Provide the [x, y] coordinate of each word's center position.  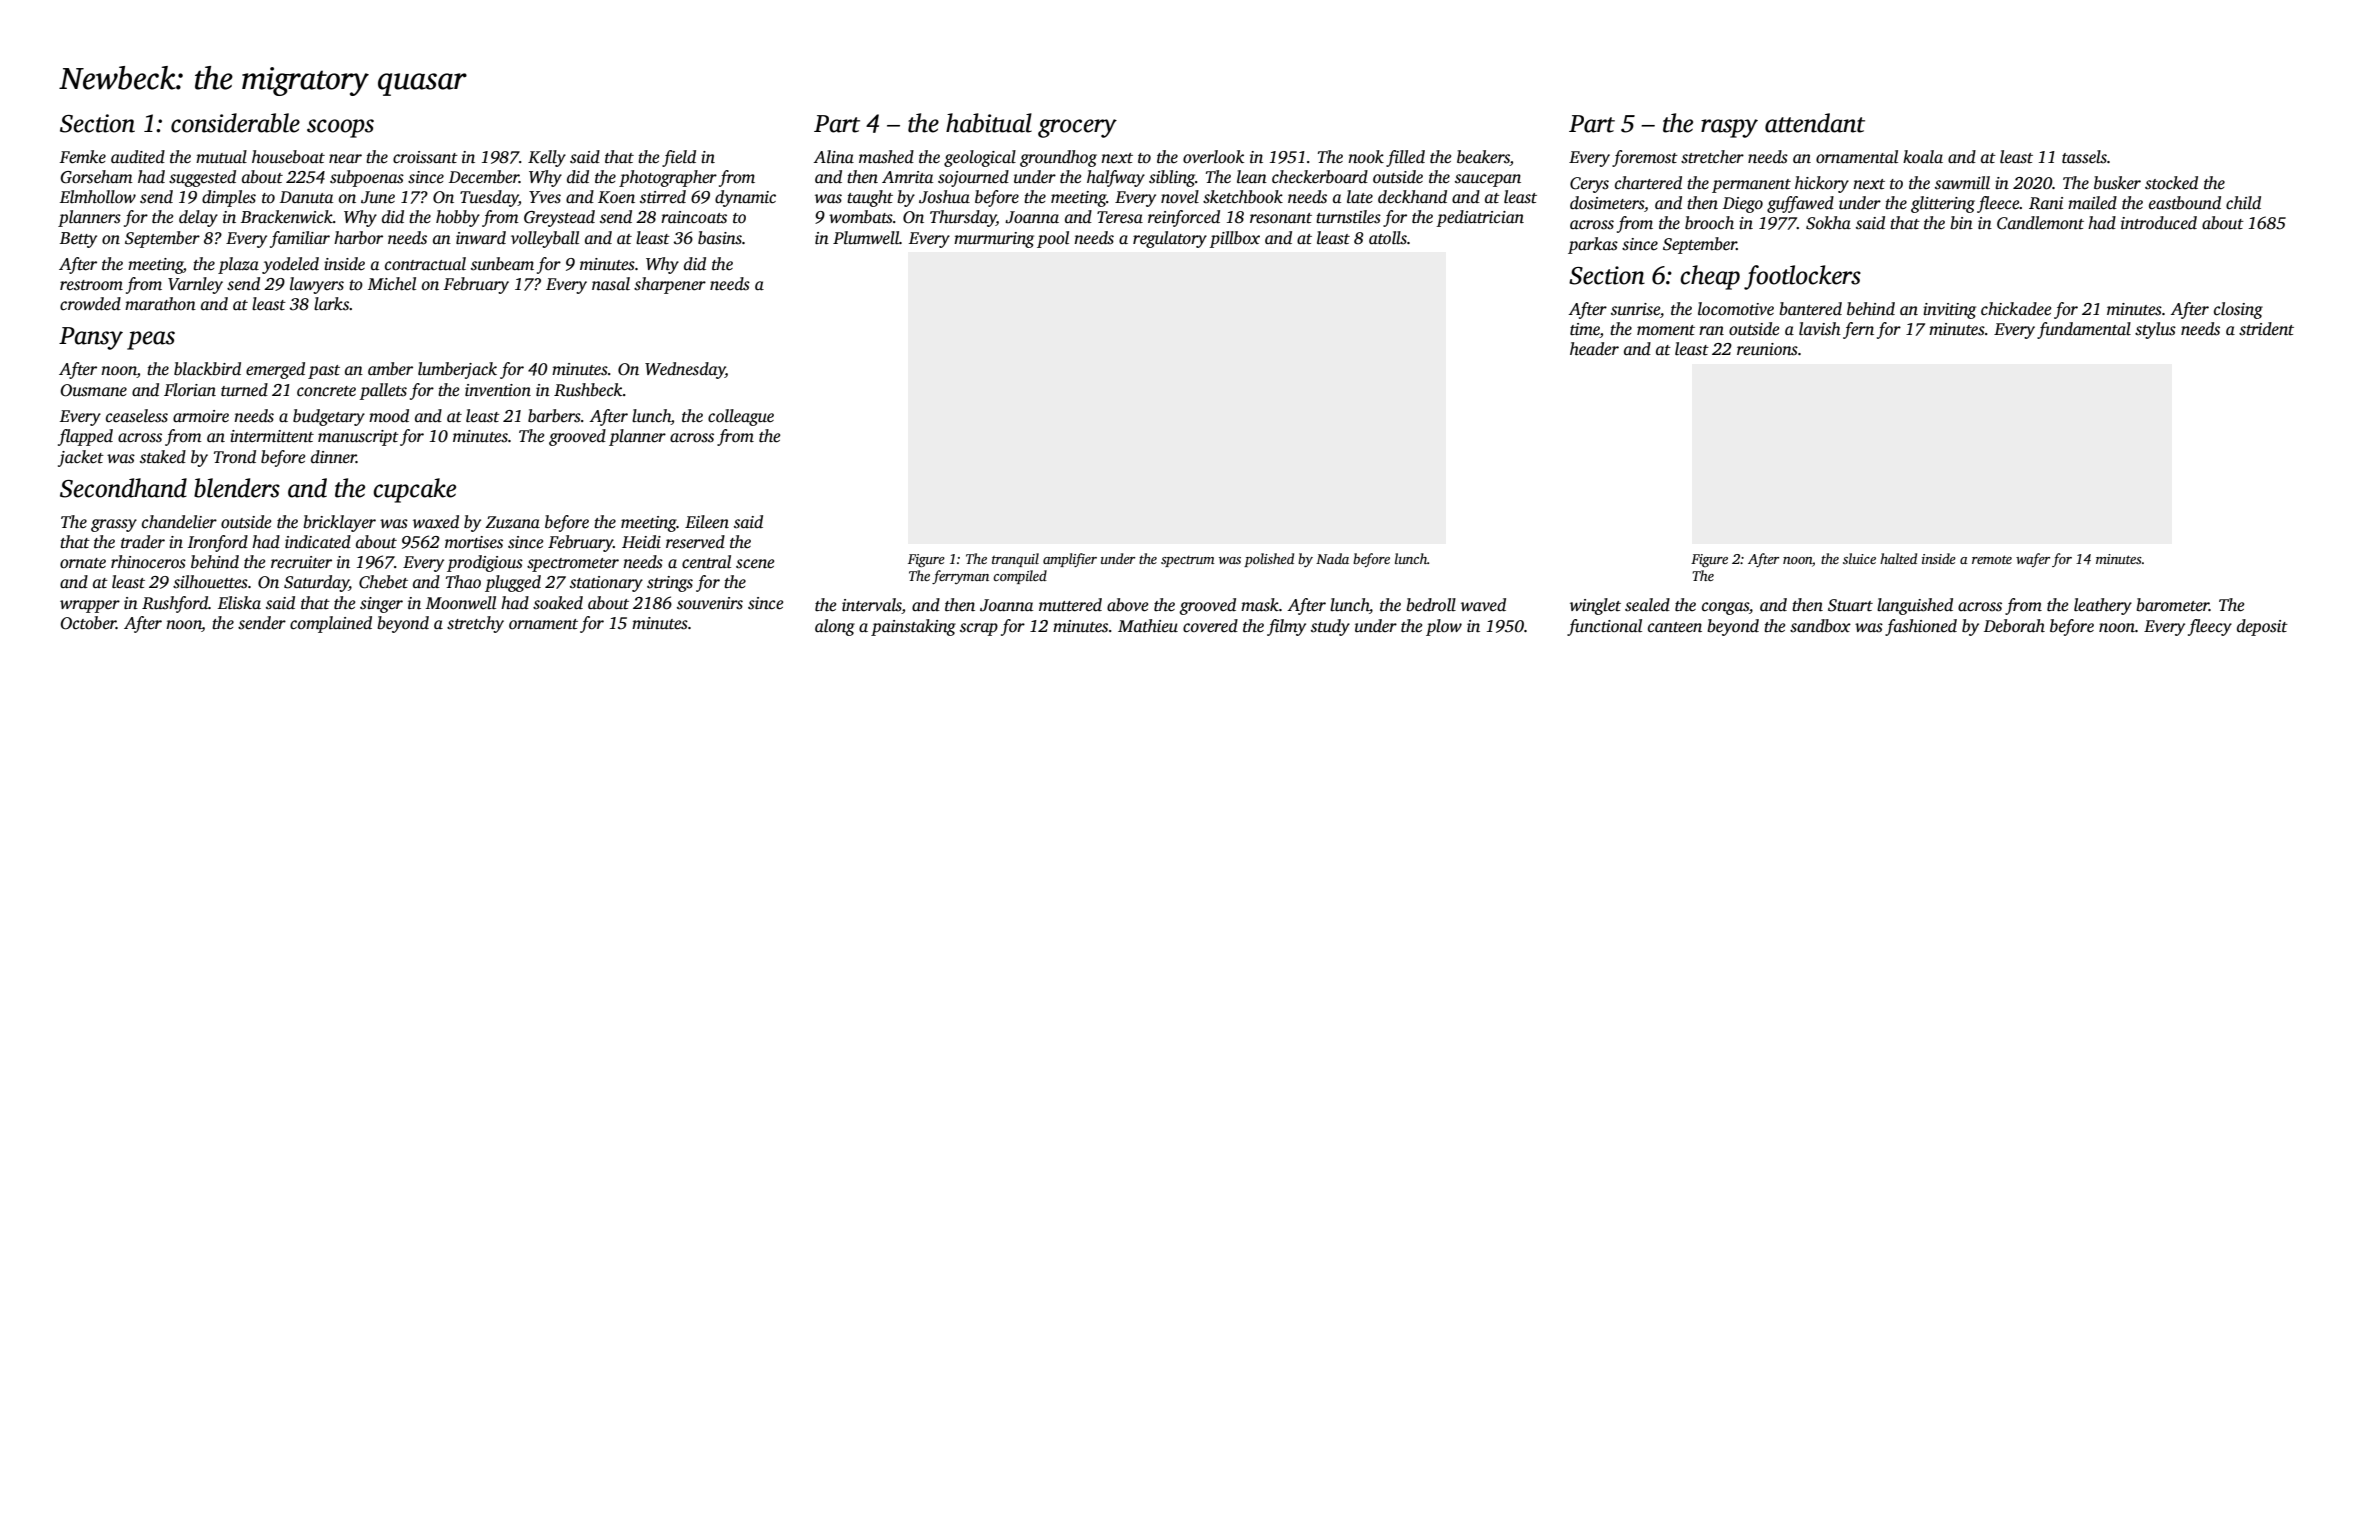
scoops [340, 128]
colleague [741, 417]
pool [1053, 239]
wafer [2033, 560]
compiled [1020, 577]
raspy [1729, 128]
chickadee [2016, 309]
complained [331, 624]
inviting [1949, 311]
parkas [1593, 245]
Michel [392, 284]
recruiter [301, 562]
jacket [81, 458]
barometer [2172, 605]
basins [720, 238]
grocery [1077, 128]
